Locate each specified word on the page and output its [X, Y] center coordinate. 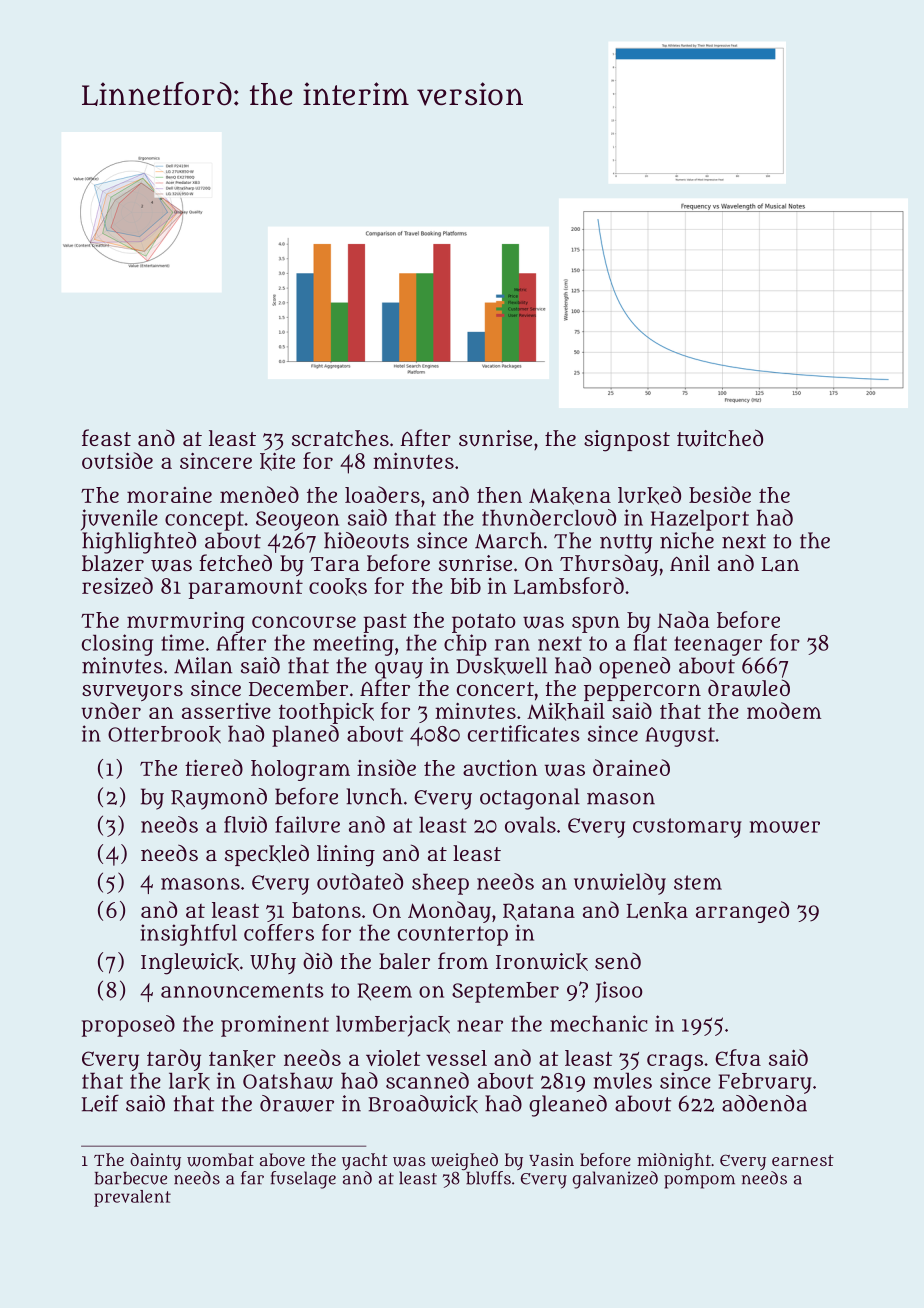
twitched [720, 438]
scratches [340, 438]
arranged [742, 912]
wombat [220, 1160]
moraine [169, 495]
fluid [245, 824]
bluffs [488, 1178]
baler [404, 961]
